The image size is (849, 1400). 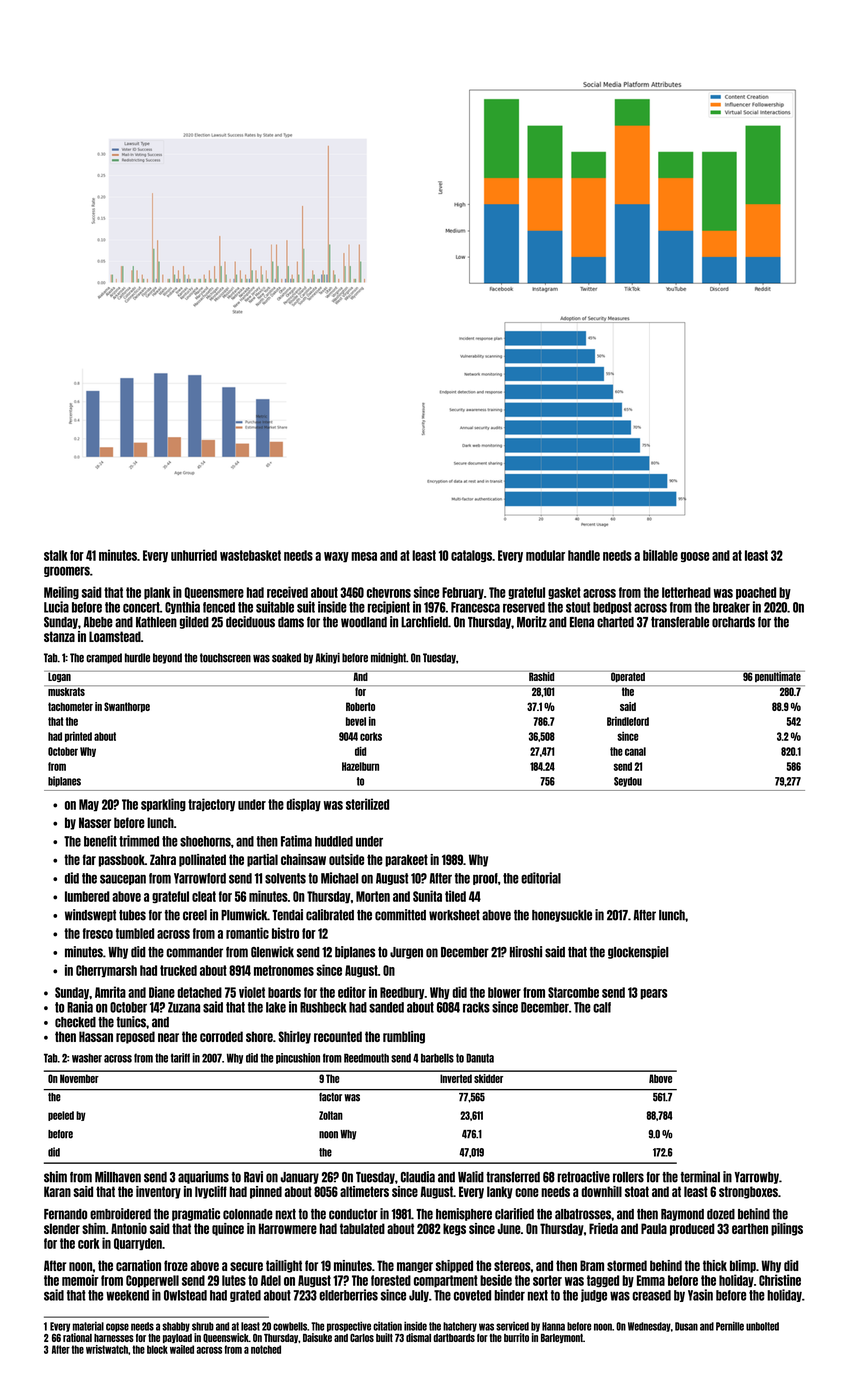 What do you see at coordinates (138, 1244) in the document?
I see `Quarryden` at bounding box center [138, 1244].
